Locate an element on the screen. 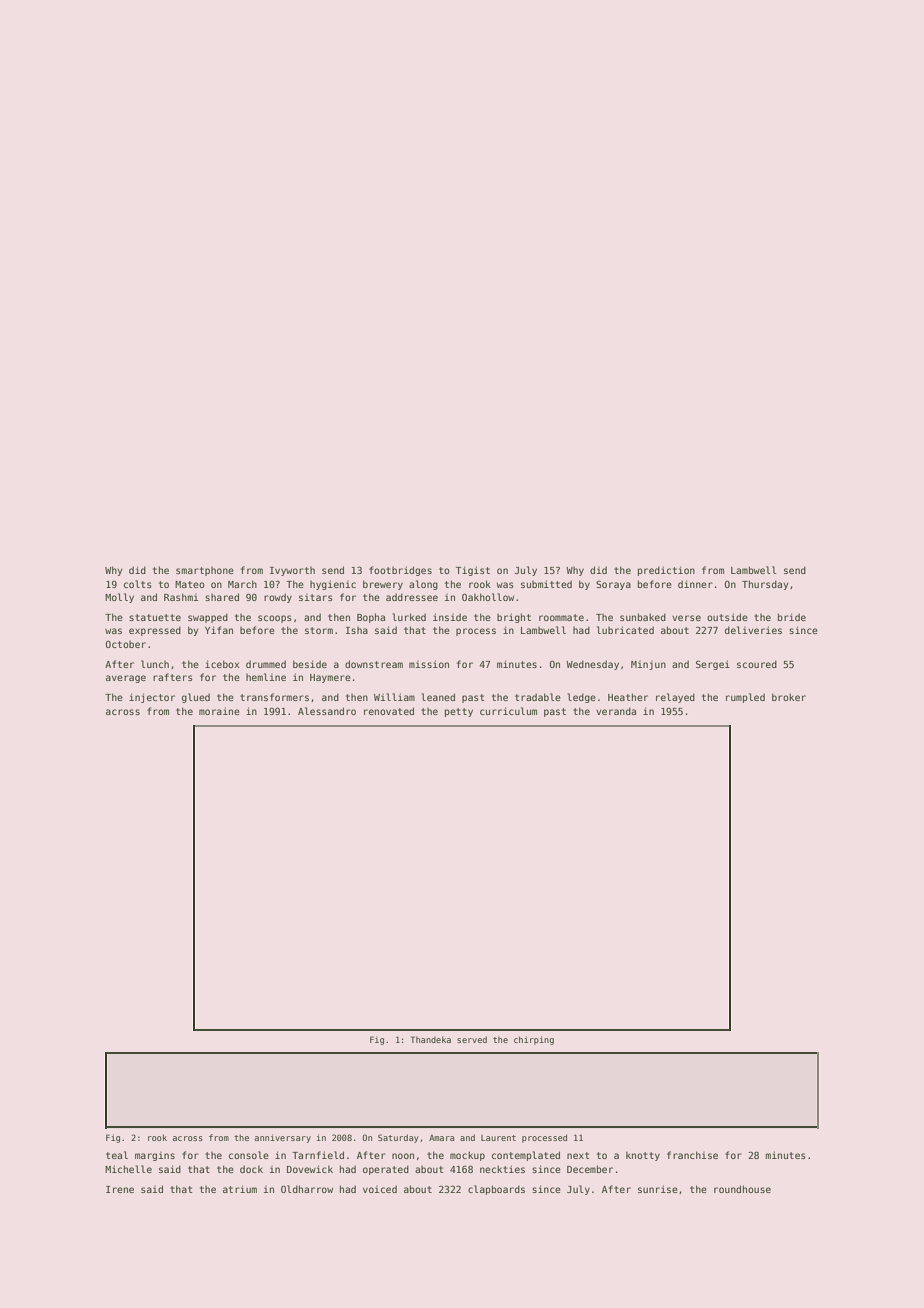 The height and width of the screenshot is (1308, 924). relayed is located at coordinates (675, 698).
